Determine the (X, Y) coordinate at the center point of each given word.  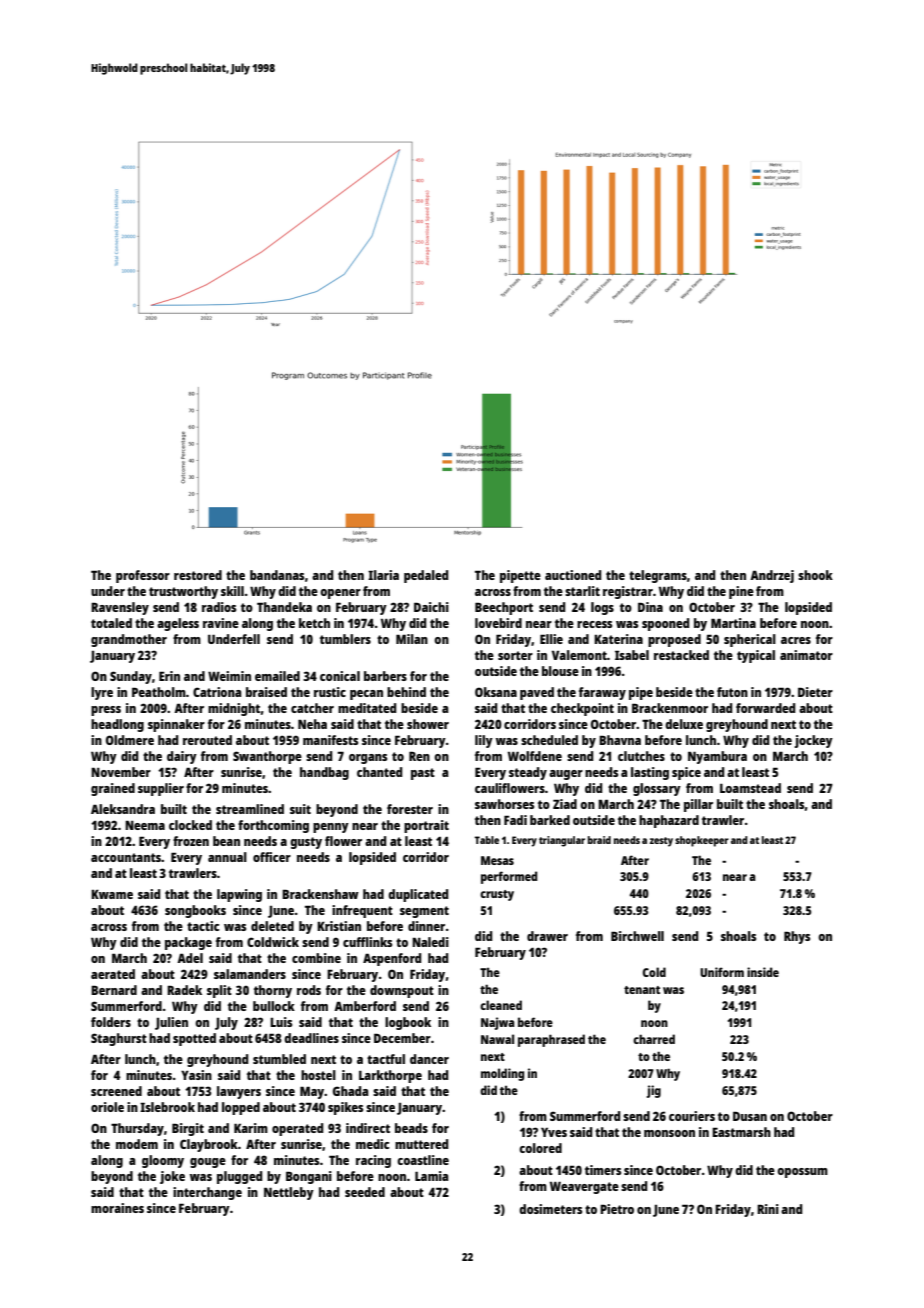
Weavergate (584, 1188)
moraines (117, 1208)
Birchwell (637, 936)
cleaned (501, 1005)
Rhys (797, 937)
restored (198, 575)
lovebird (498, 623)
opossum (802, 1173)
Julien (171, 1023)
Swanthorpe (267, 757)
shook (815, 575)
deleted (272, 926)
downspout (402, 991)
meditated (367, 708)
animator (806, 655)
